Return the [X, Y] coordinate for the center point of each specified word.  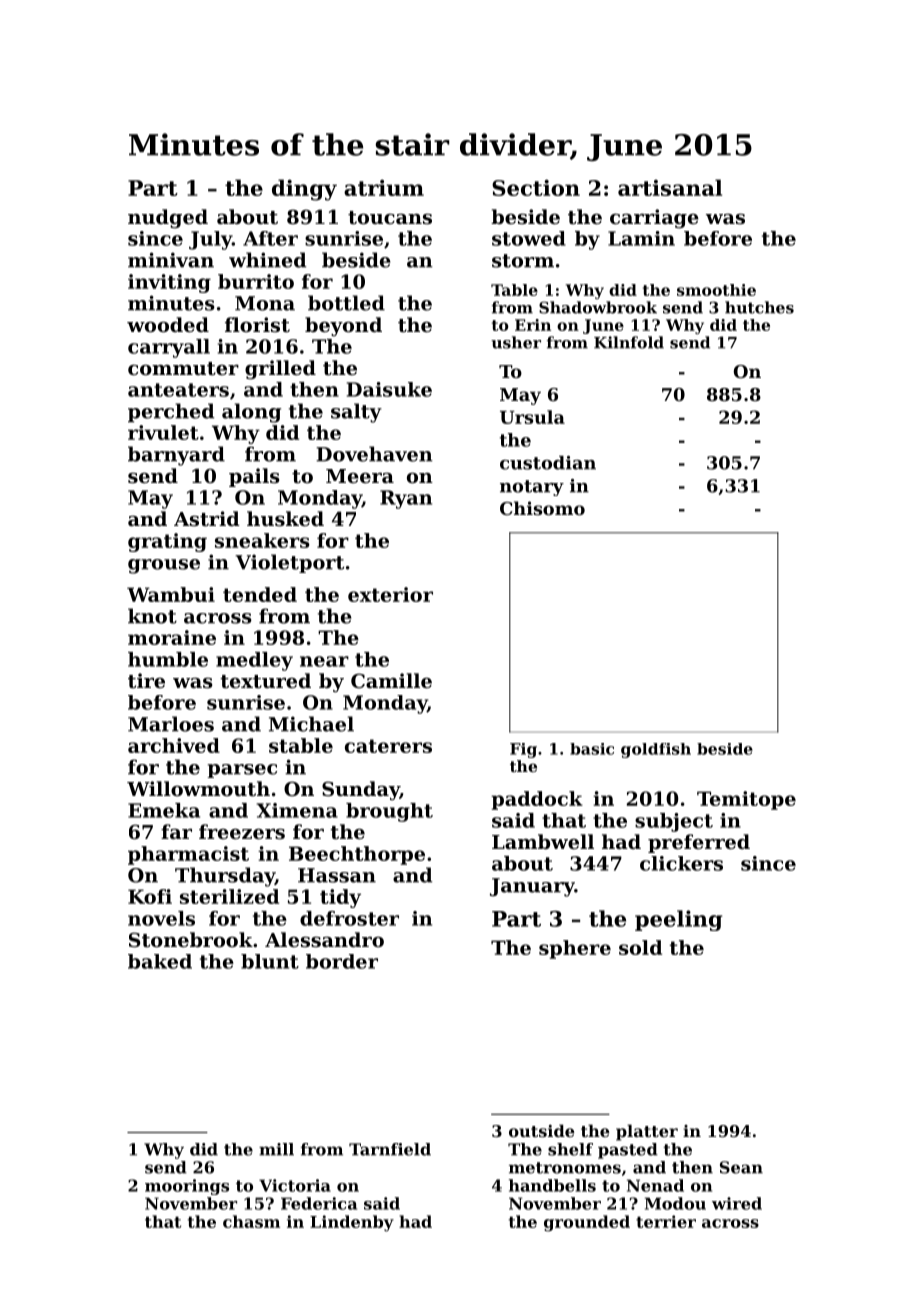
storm [523, 261]
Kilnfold [629, 342]
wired [737, 1203]
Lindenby [352, 1223]
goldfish [656, 750]
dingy [304, 190]
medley [254, 661]
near [324, 661]
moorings [187, 1187]
